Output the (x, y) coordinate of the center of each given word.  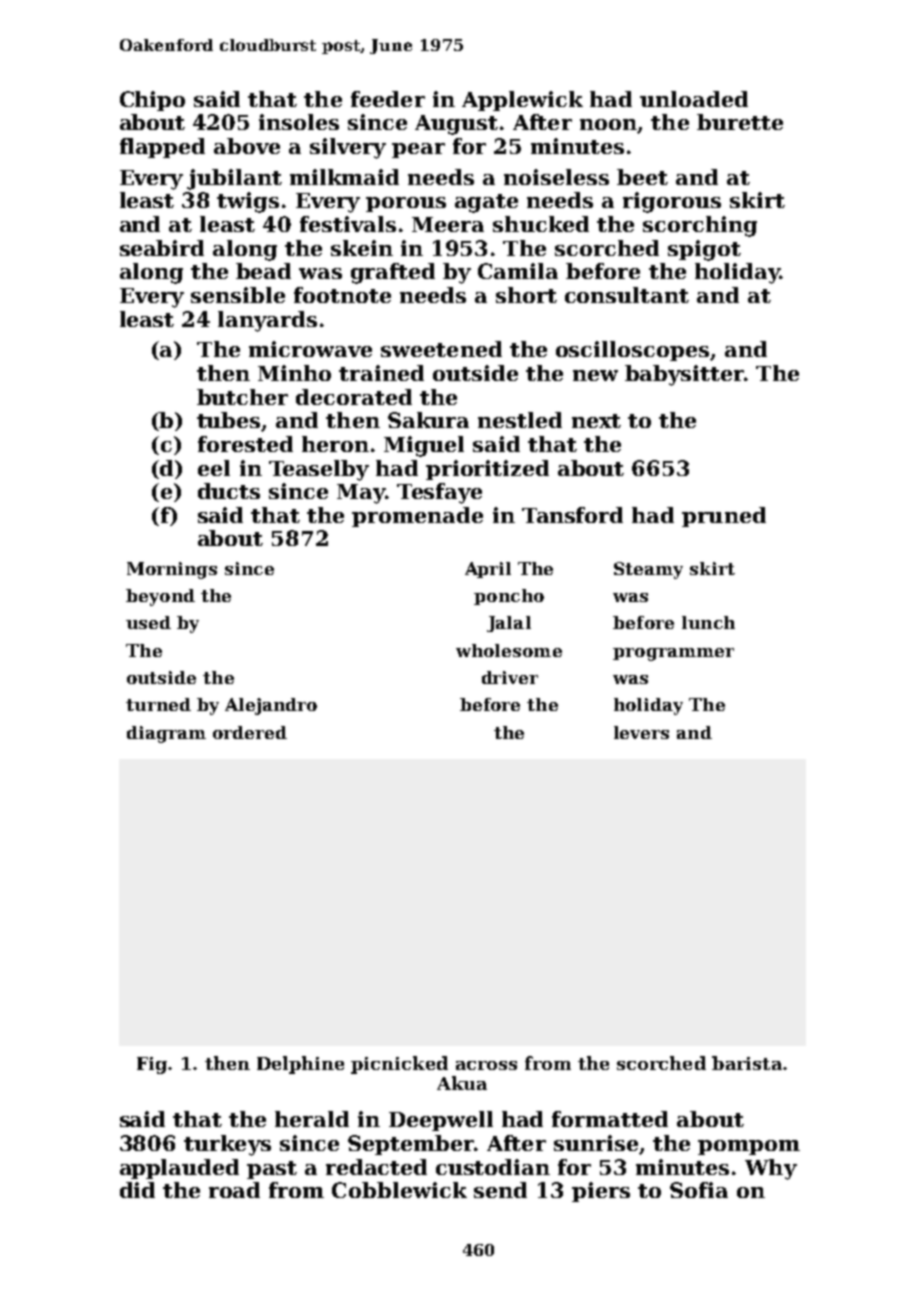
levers (641, 732)
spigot (704, 250)
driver (510, 677)
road (234, 1190)
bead (263, 271)
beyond (160, 597)
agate (486, 203)
